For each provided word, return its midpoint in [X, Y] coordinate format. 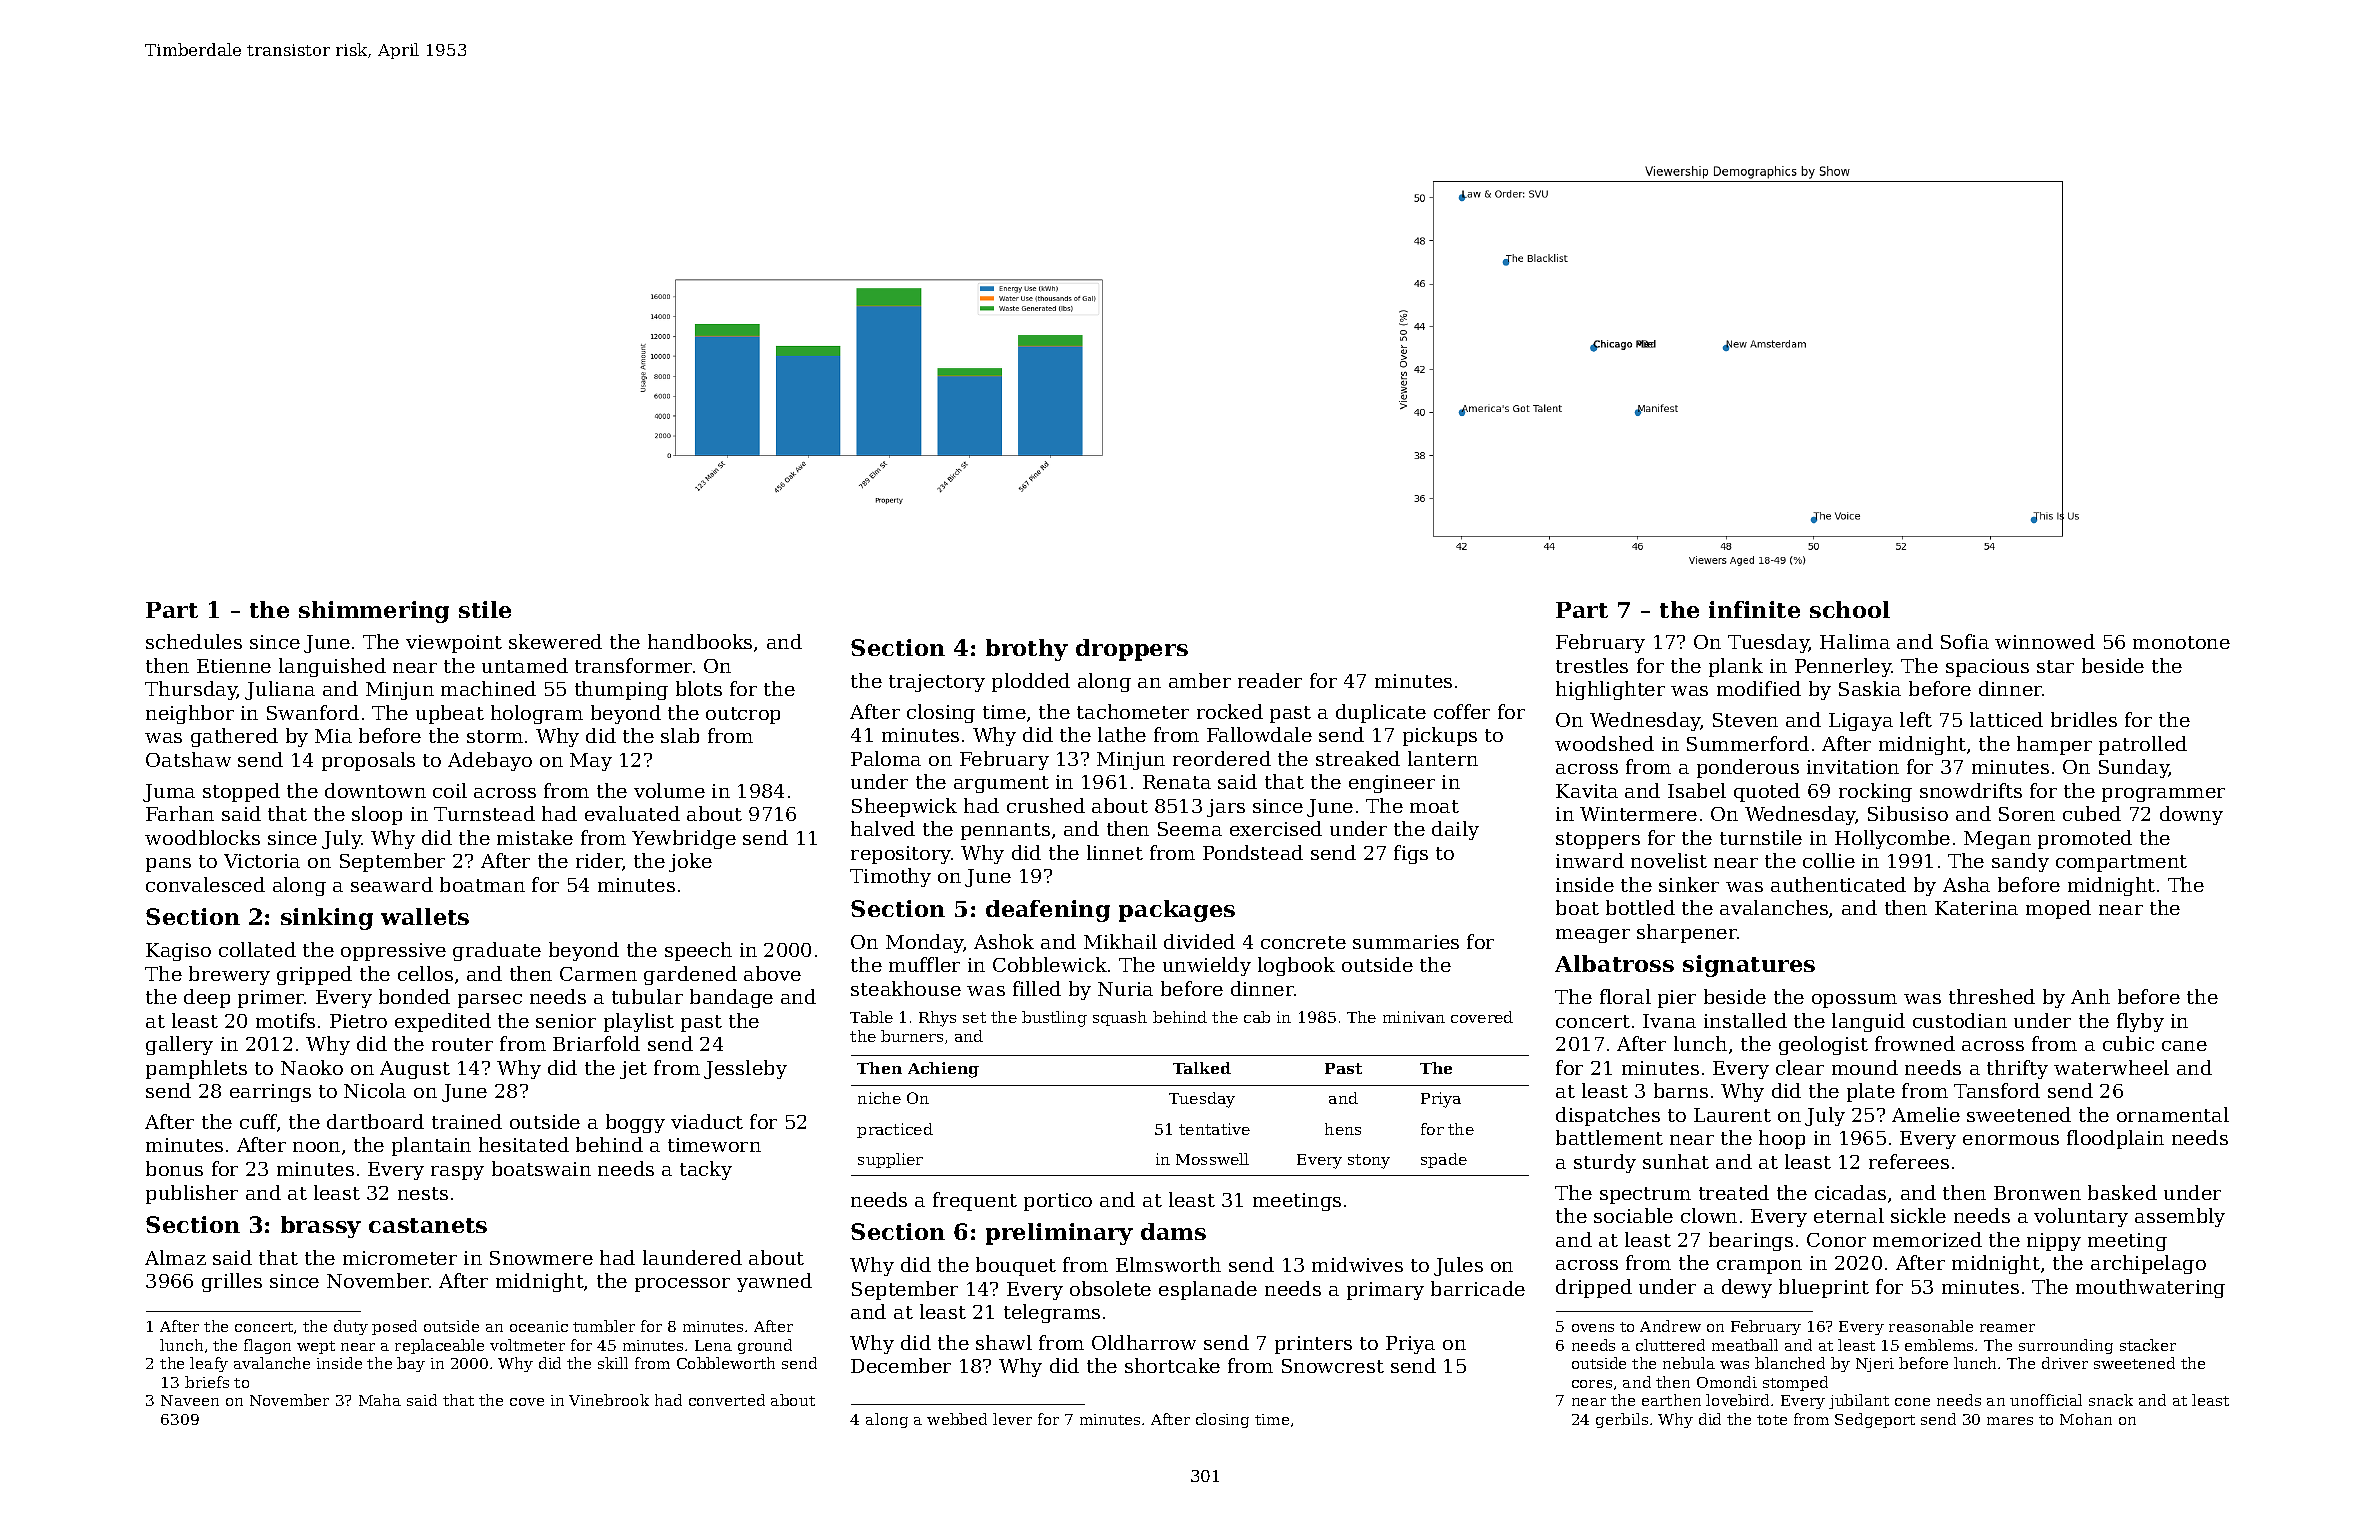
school [1850, 609]
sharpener [1687, 933]
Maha [380, 1400]
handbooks [700, 641]
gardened [690, 975]
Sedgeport [1875, 1420]
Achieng [943, 1070]
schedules [194, 641]
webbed [957, 1419]
